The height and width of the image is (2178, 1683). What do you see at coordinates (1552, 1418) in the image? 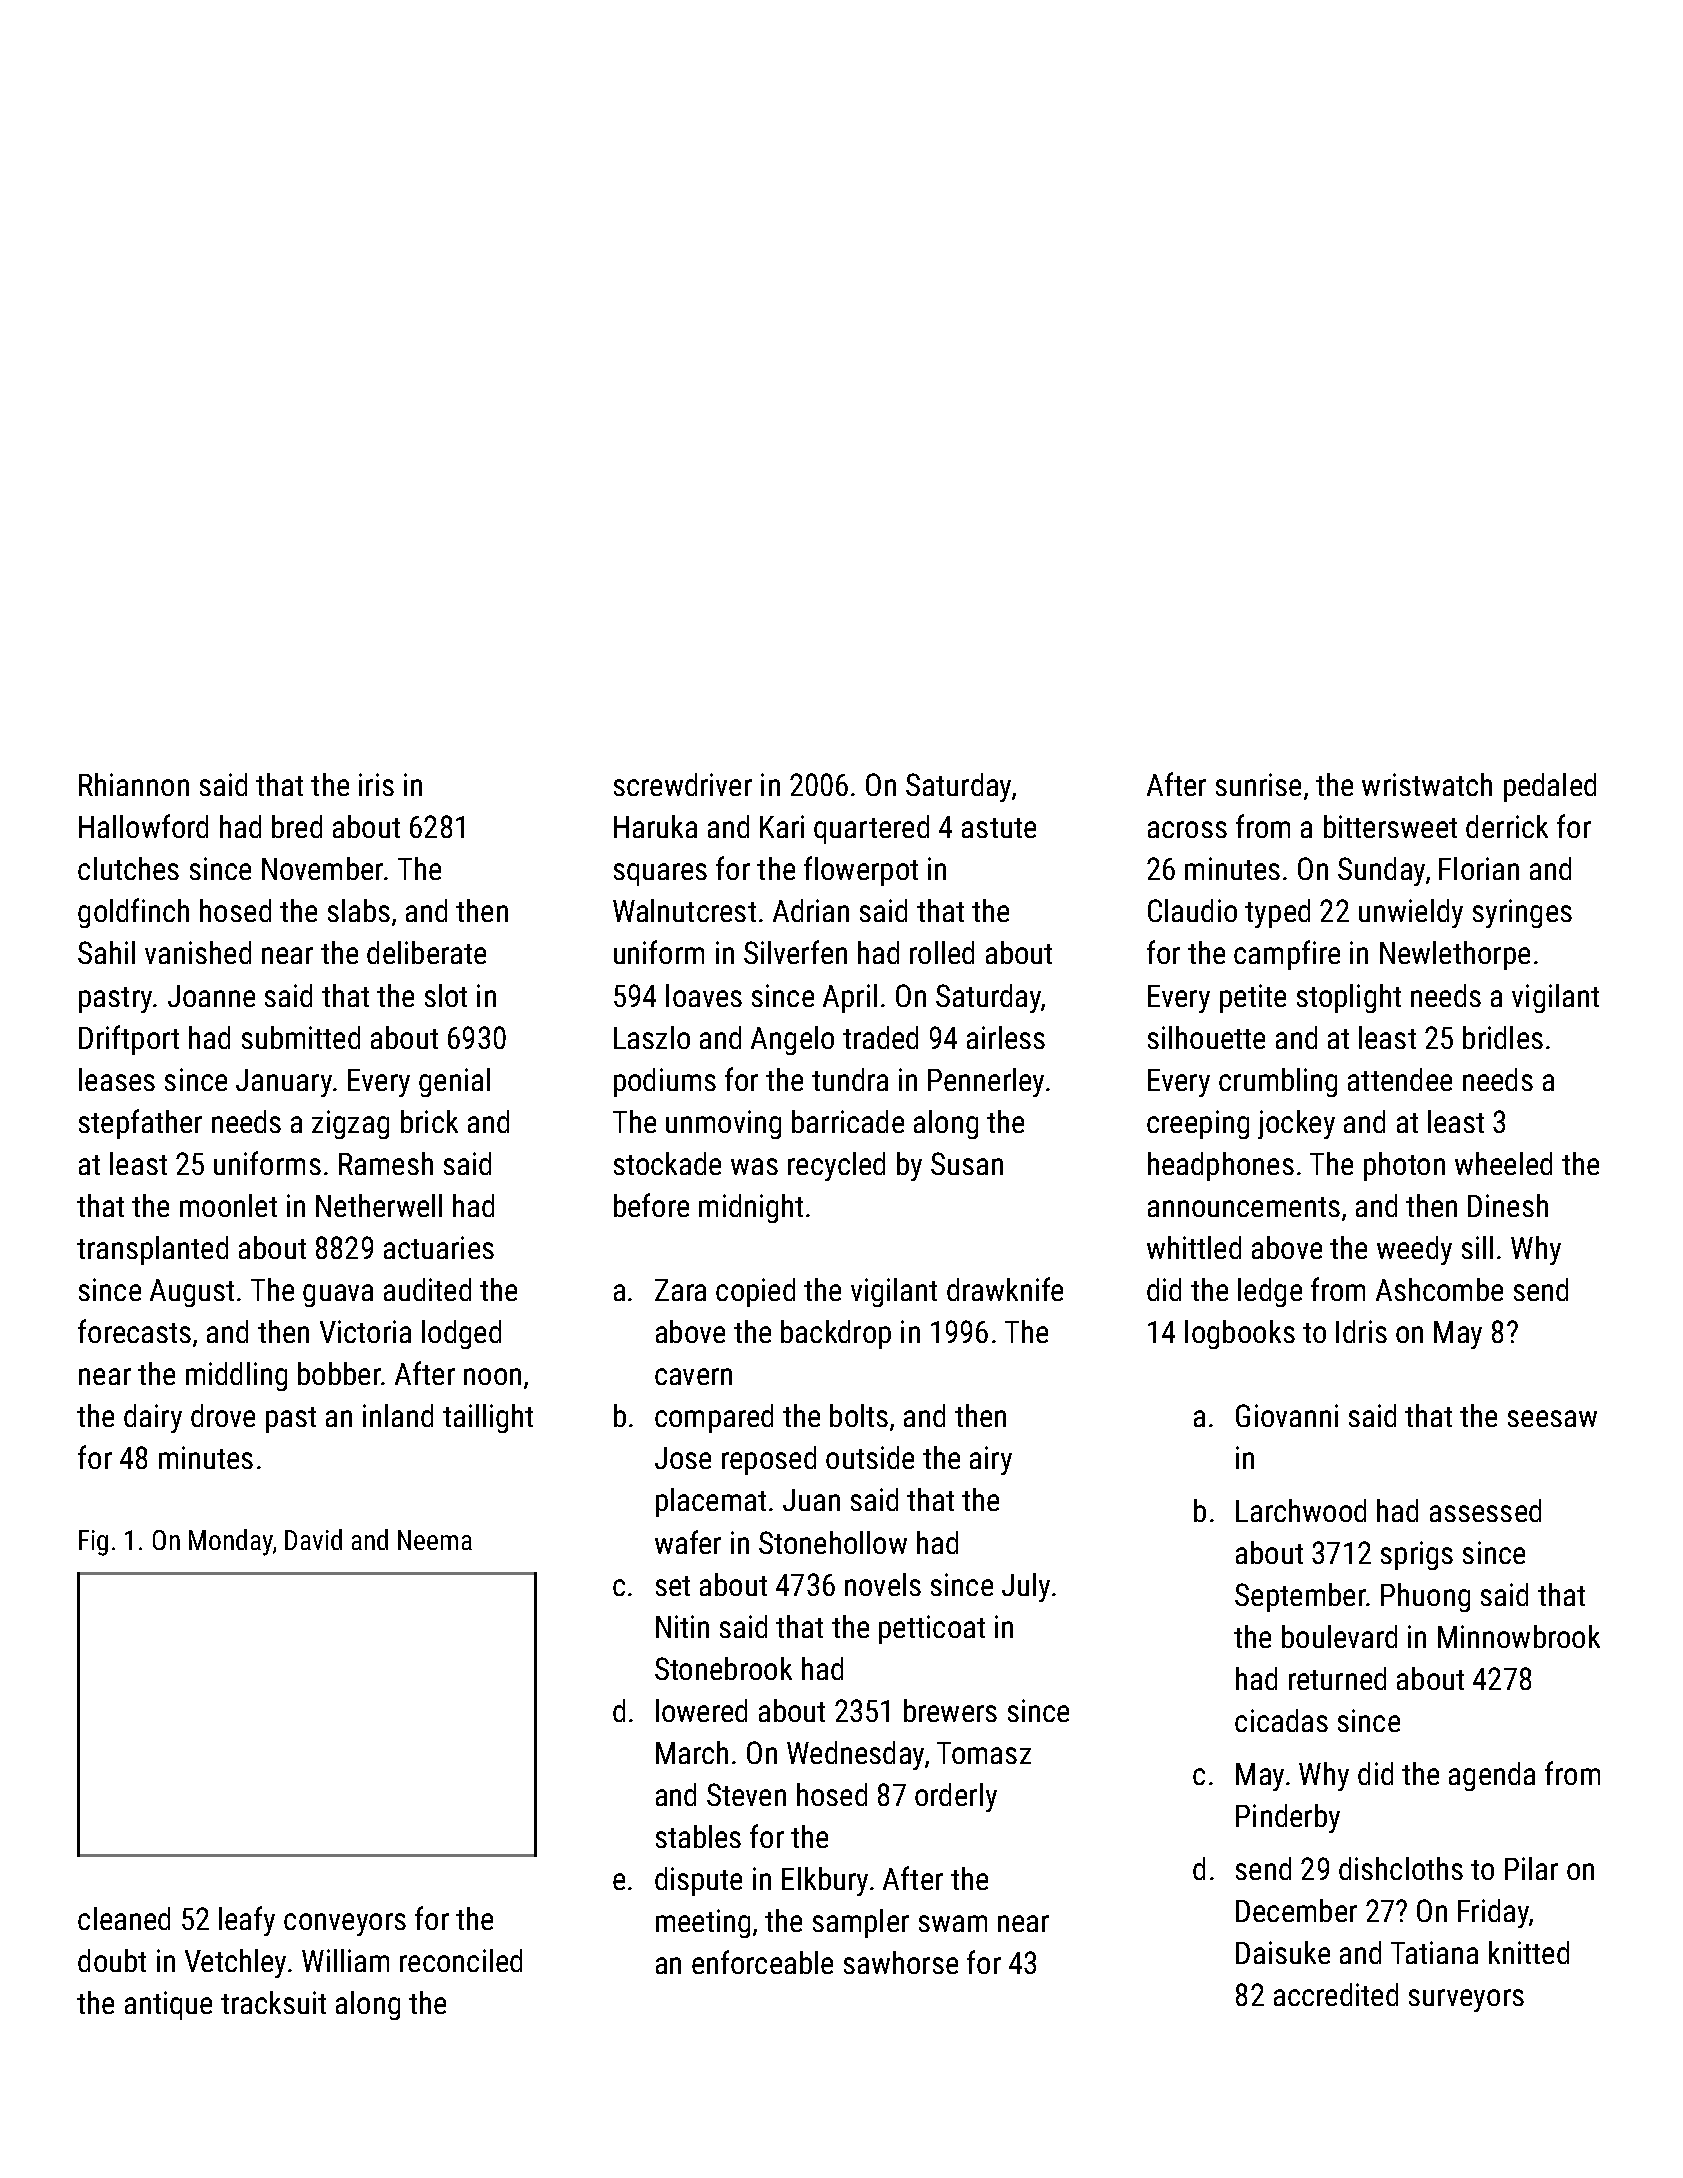
I see `seesaw` at bounding box center [1552, 1418].
